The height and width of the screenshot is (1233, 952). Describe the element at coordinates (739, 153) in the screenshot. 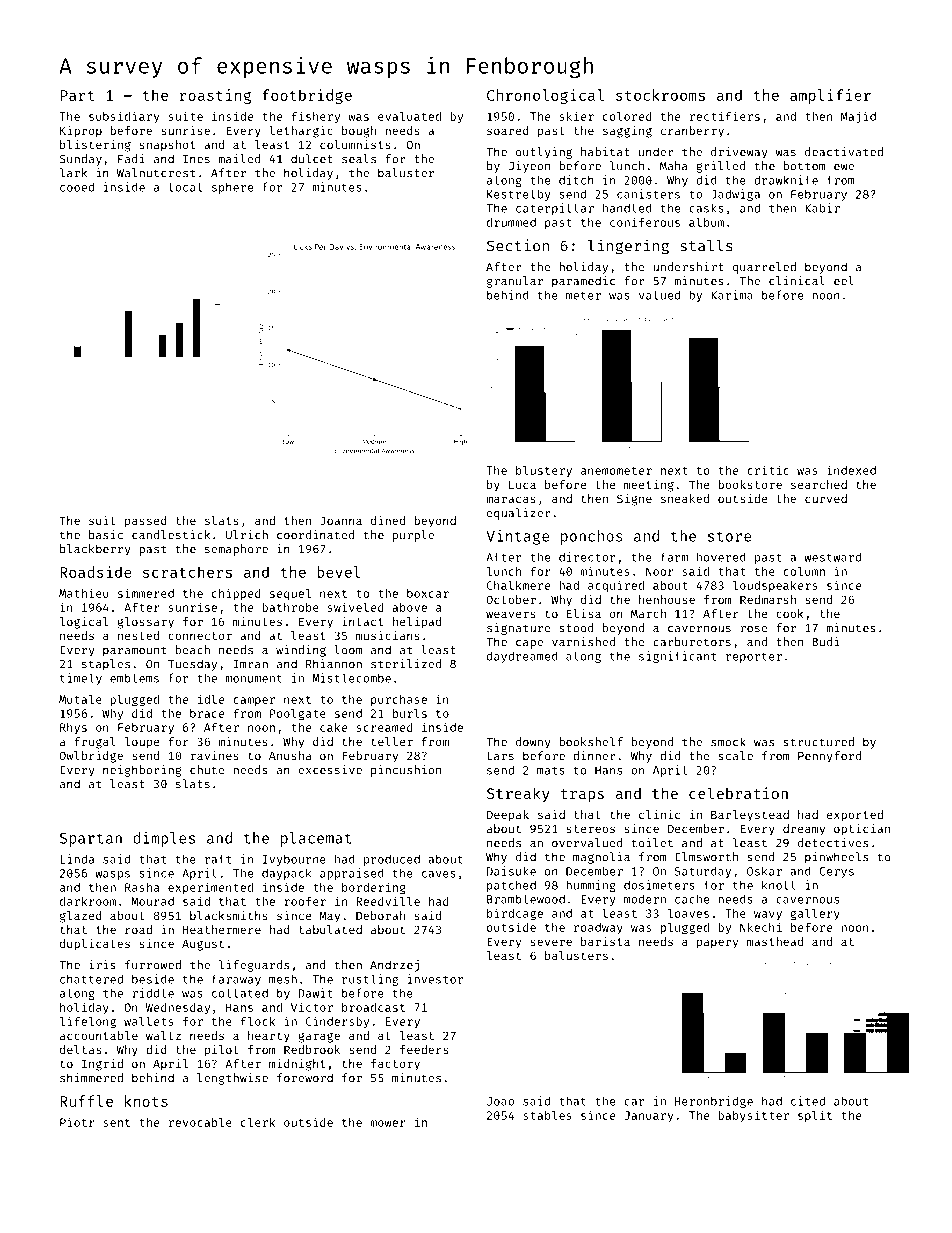

I see `driveway` at that location.
